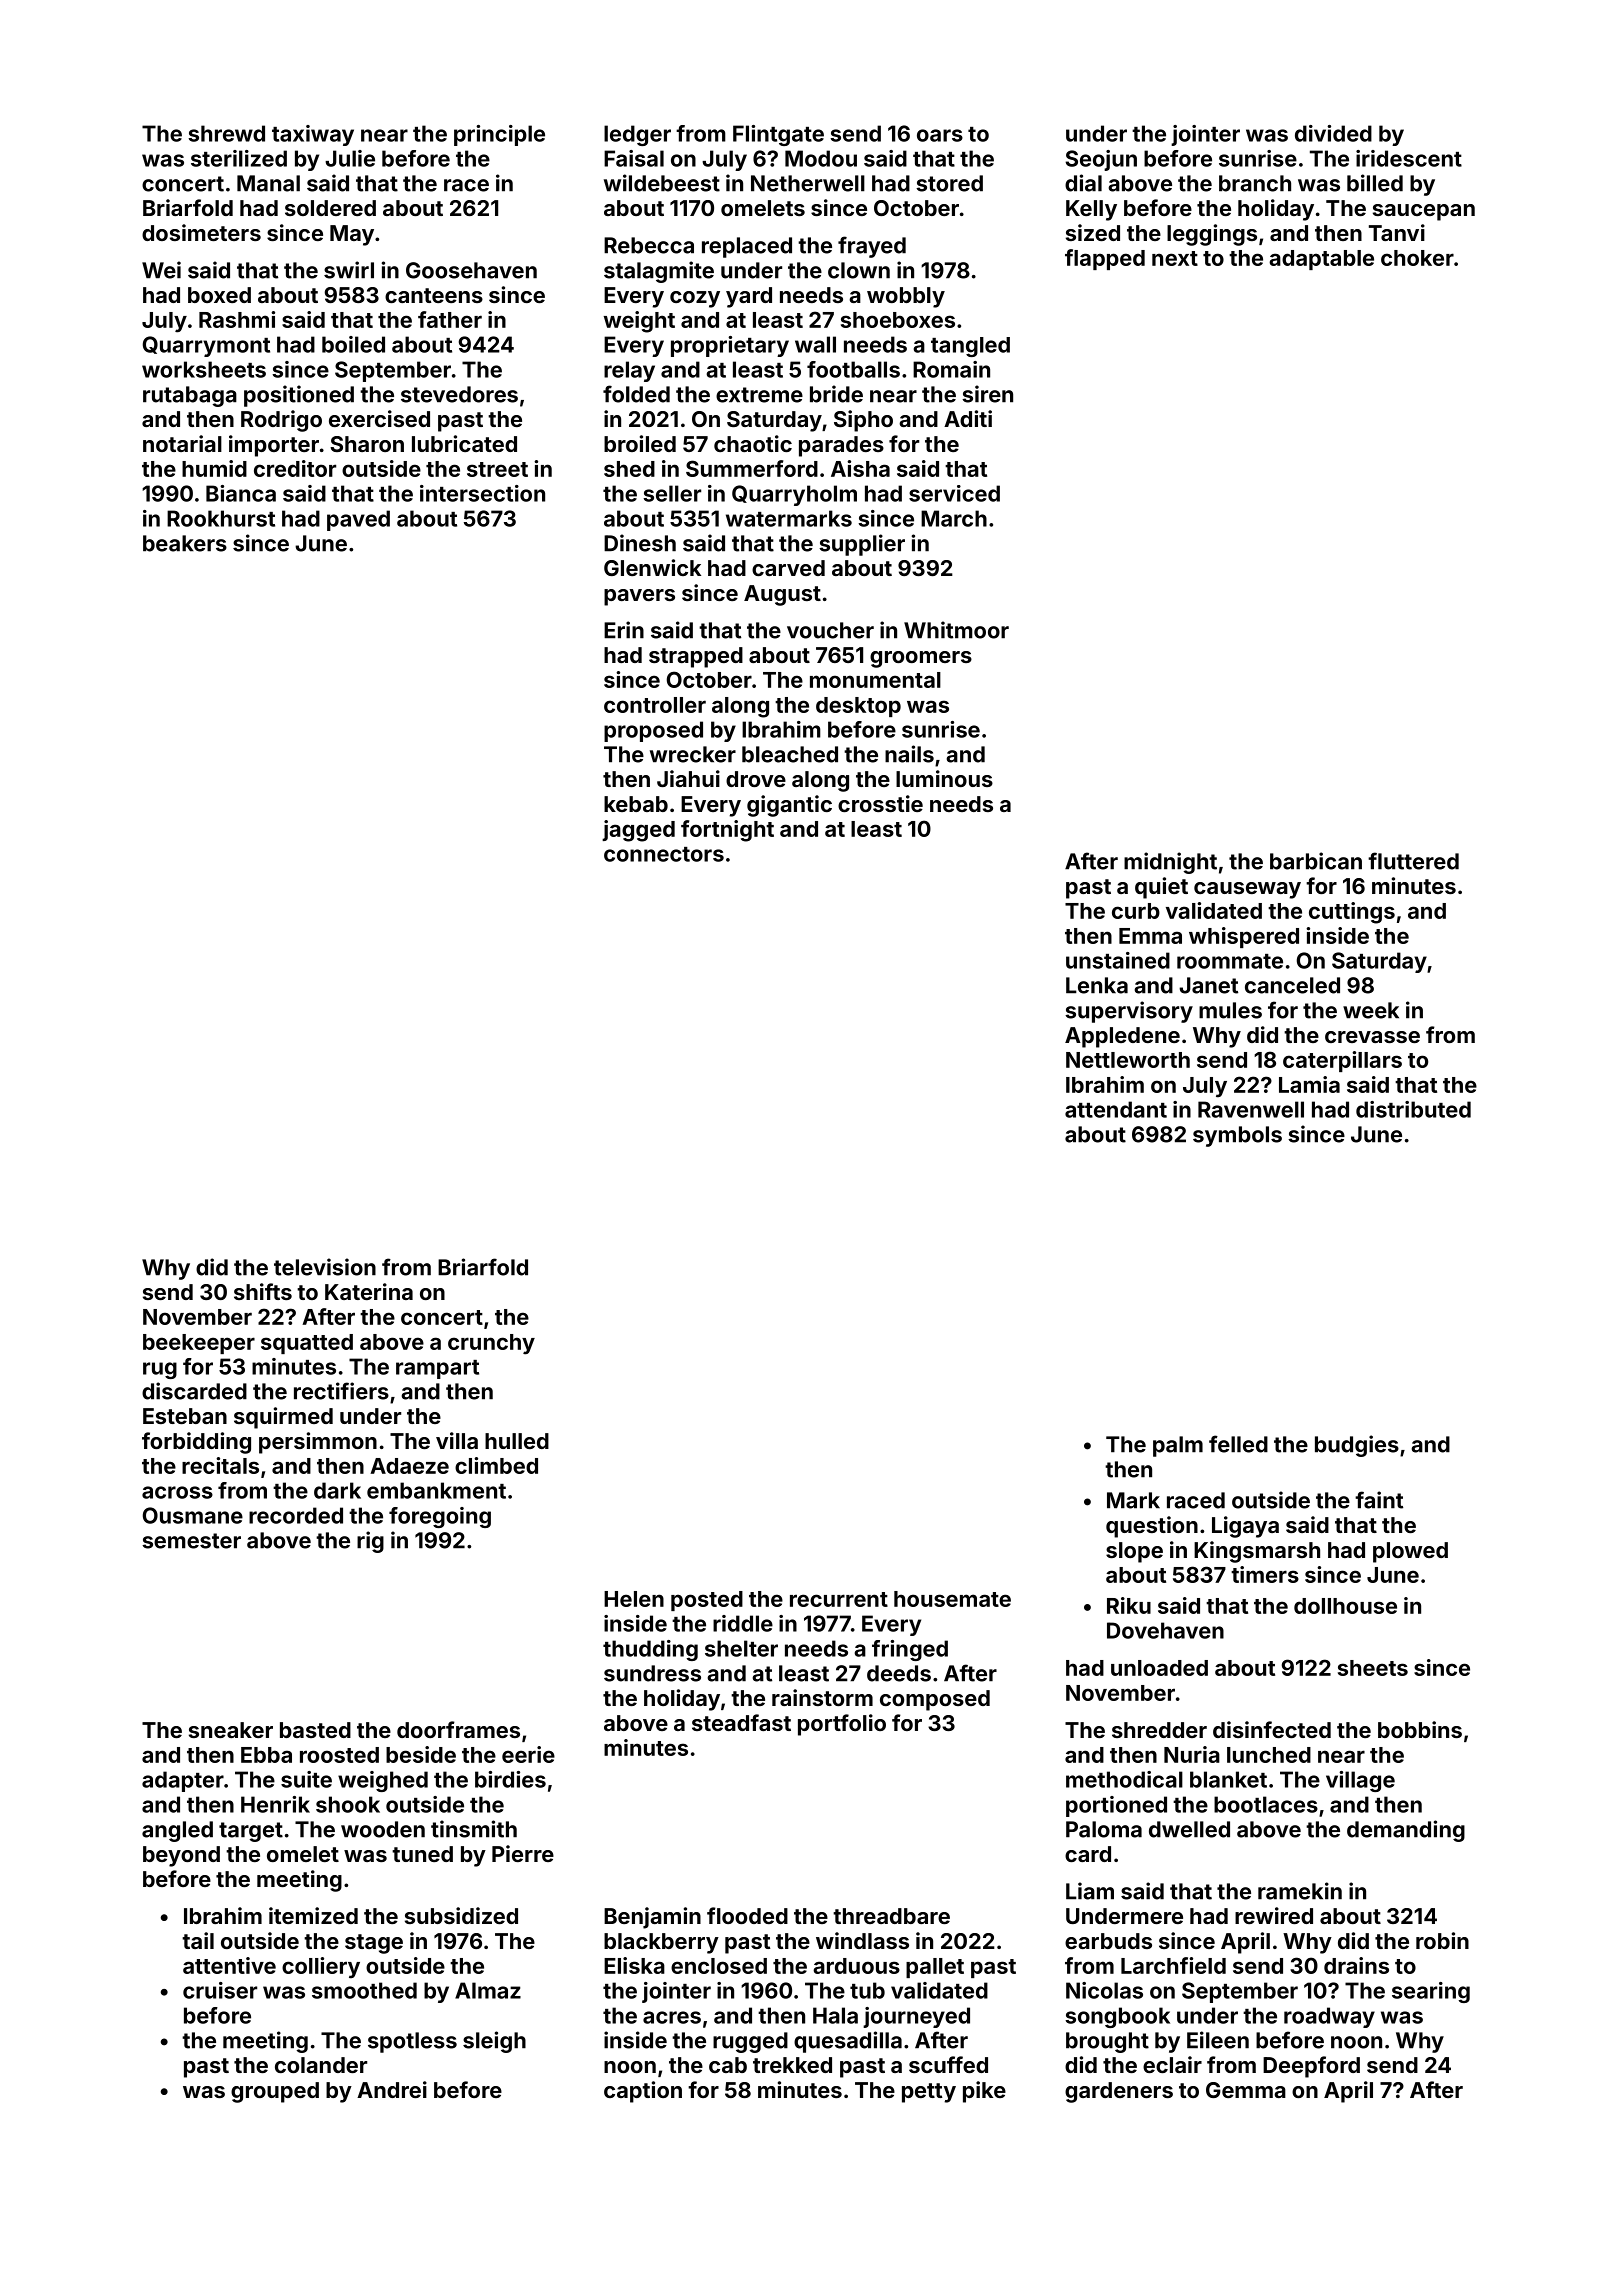  Describe the element at coordinates (422, 1854) in the document. I see `tuned` at that location.
